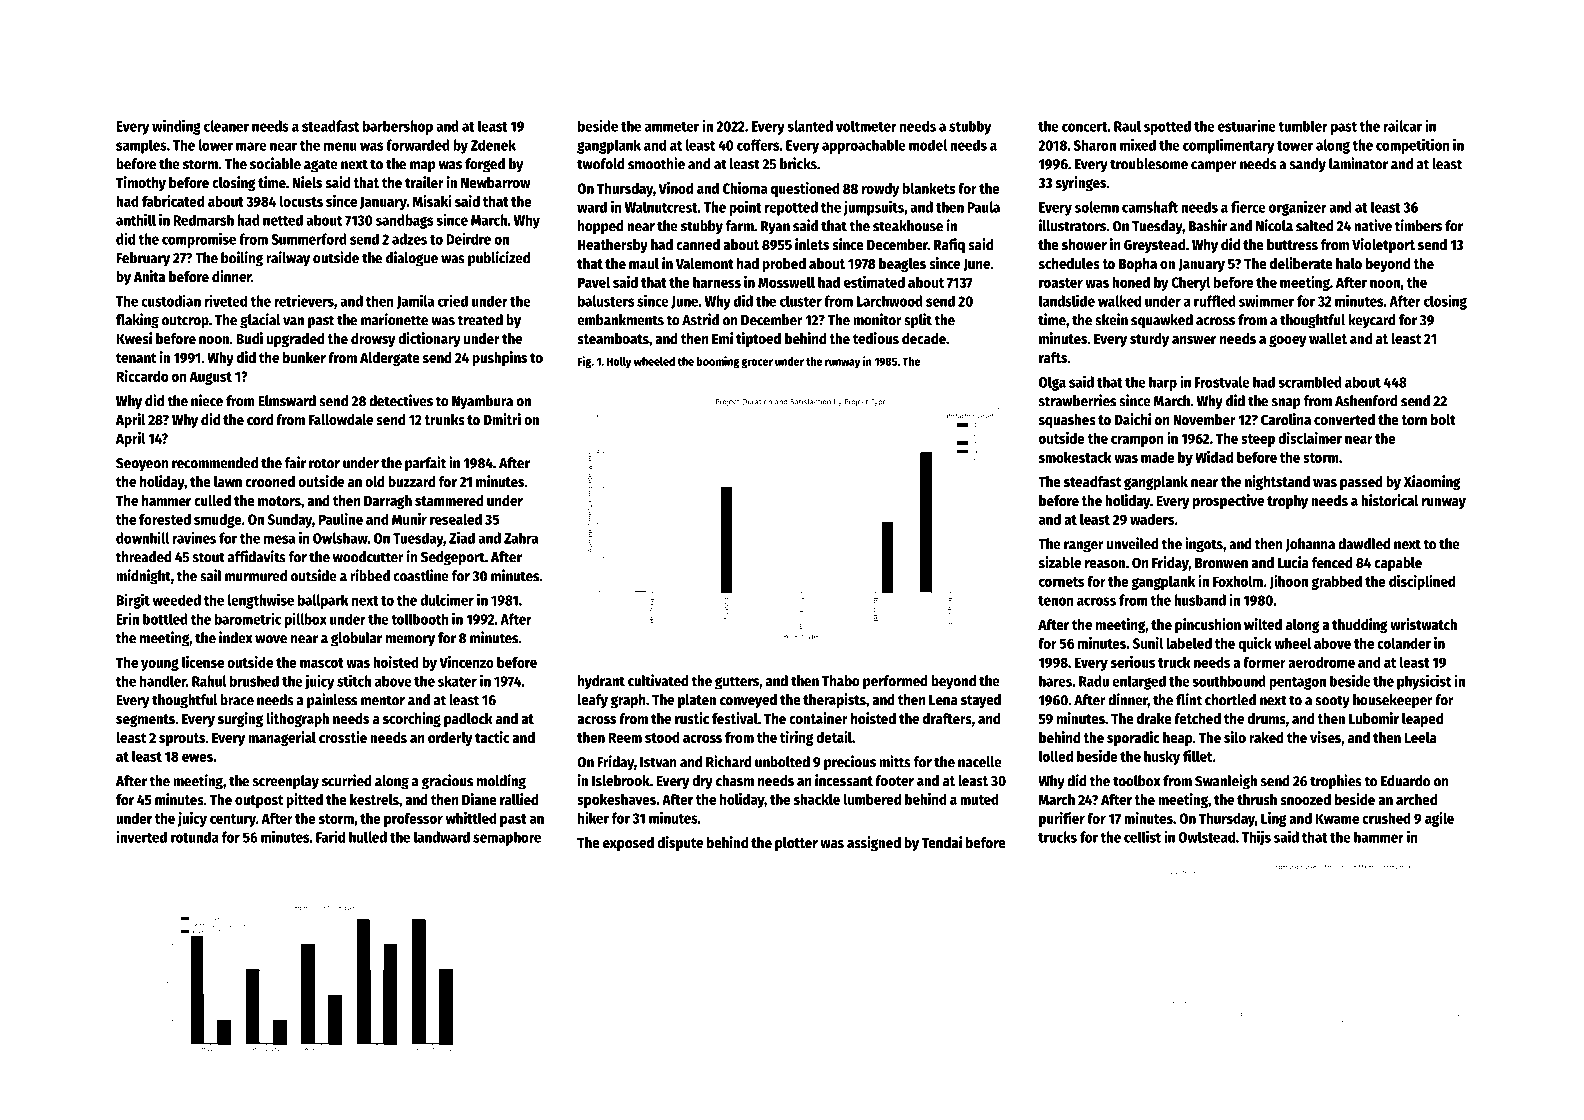 This image has width=1584, height=1120. I want to click on globular, so click(356, 639).
